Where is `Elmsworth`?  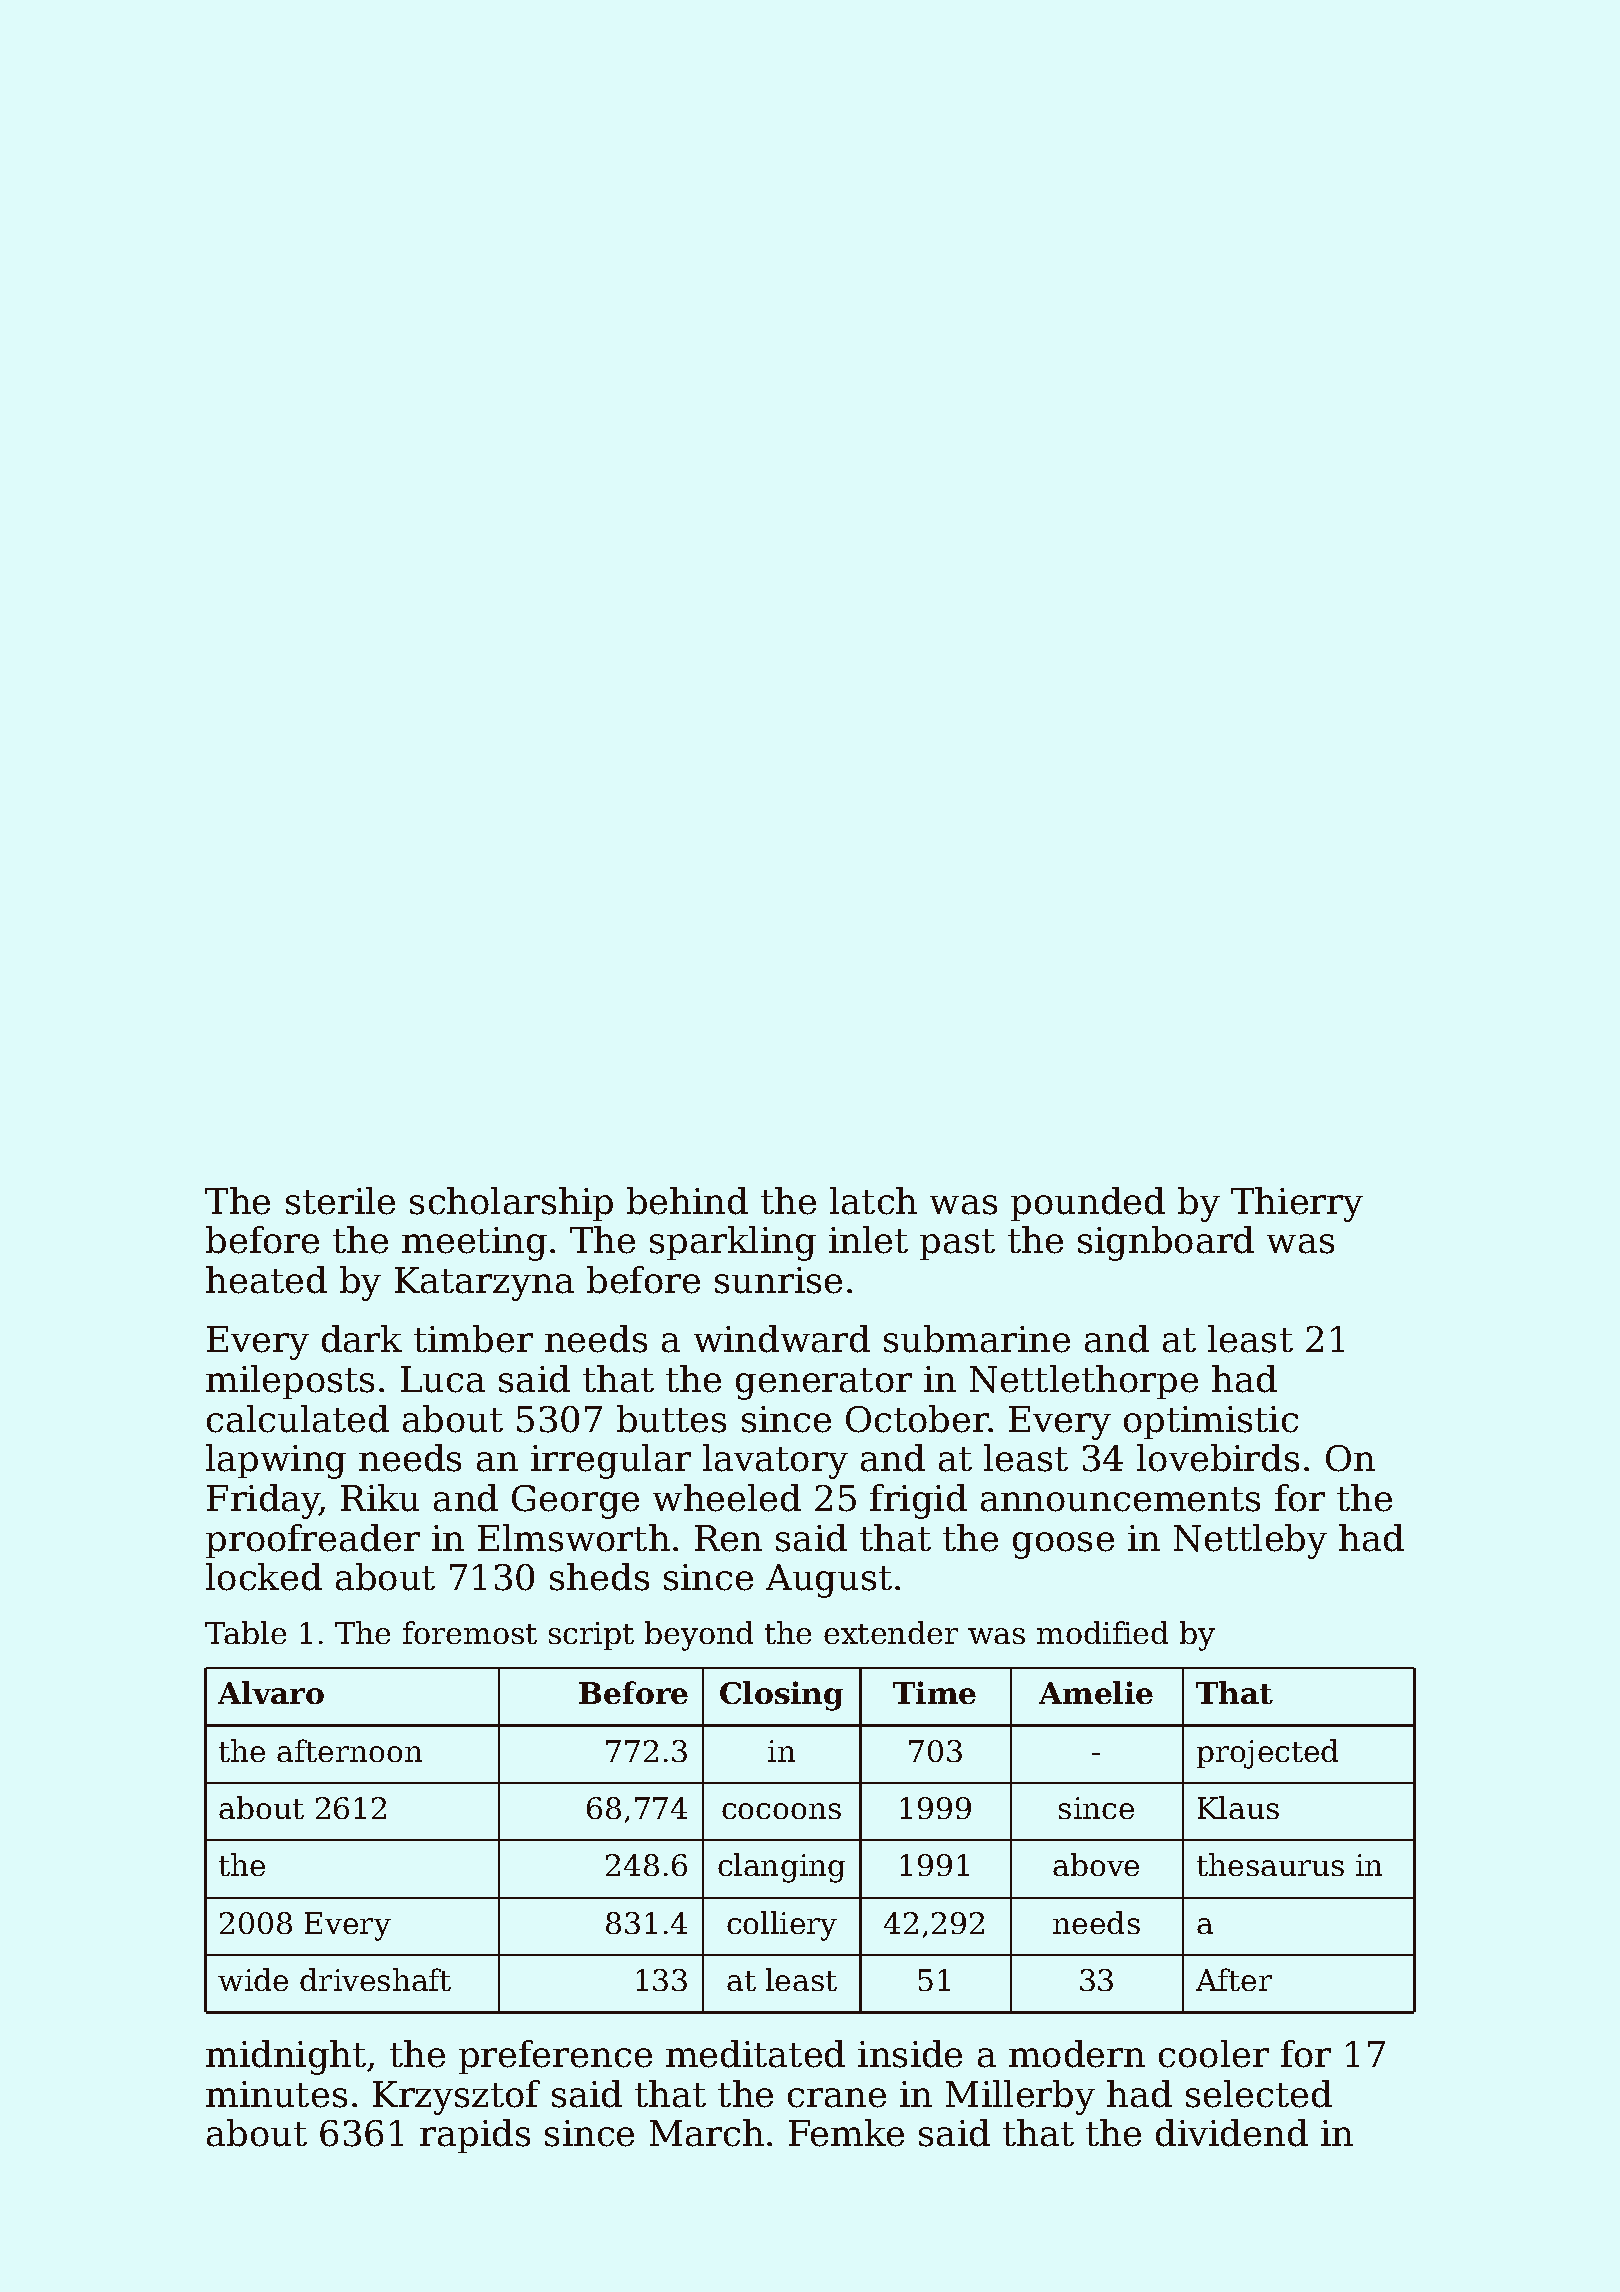
Elmsworth is located at coordinates (574, 1538).
